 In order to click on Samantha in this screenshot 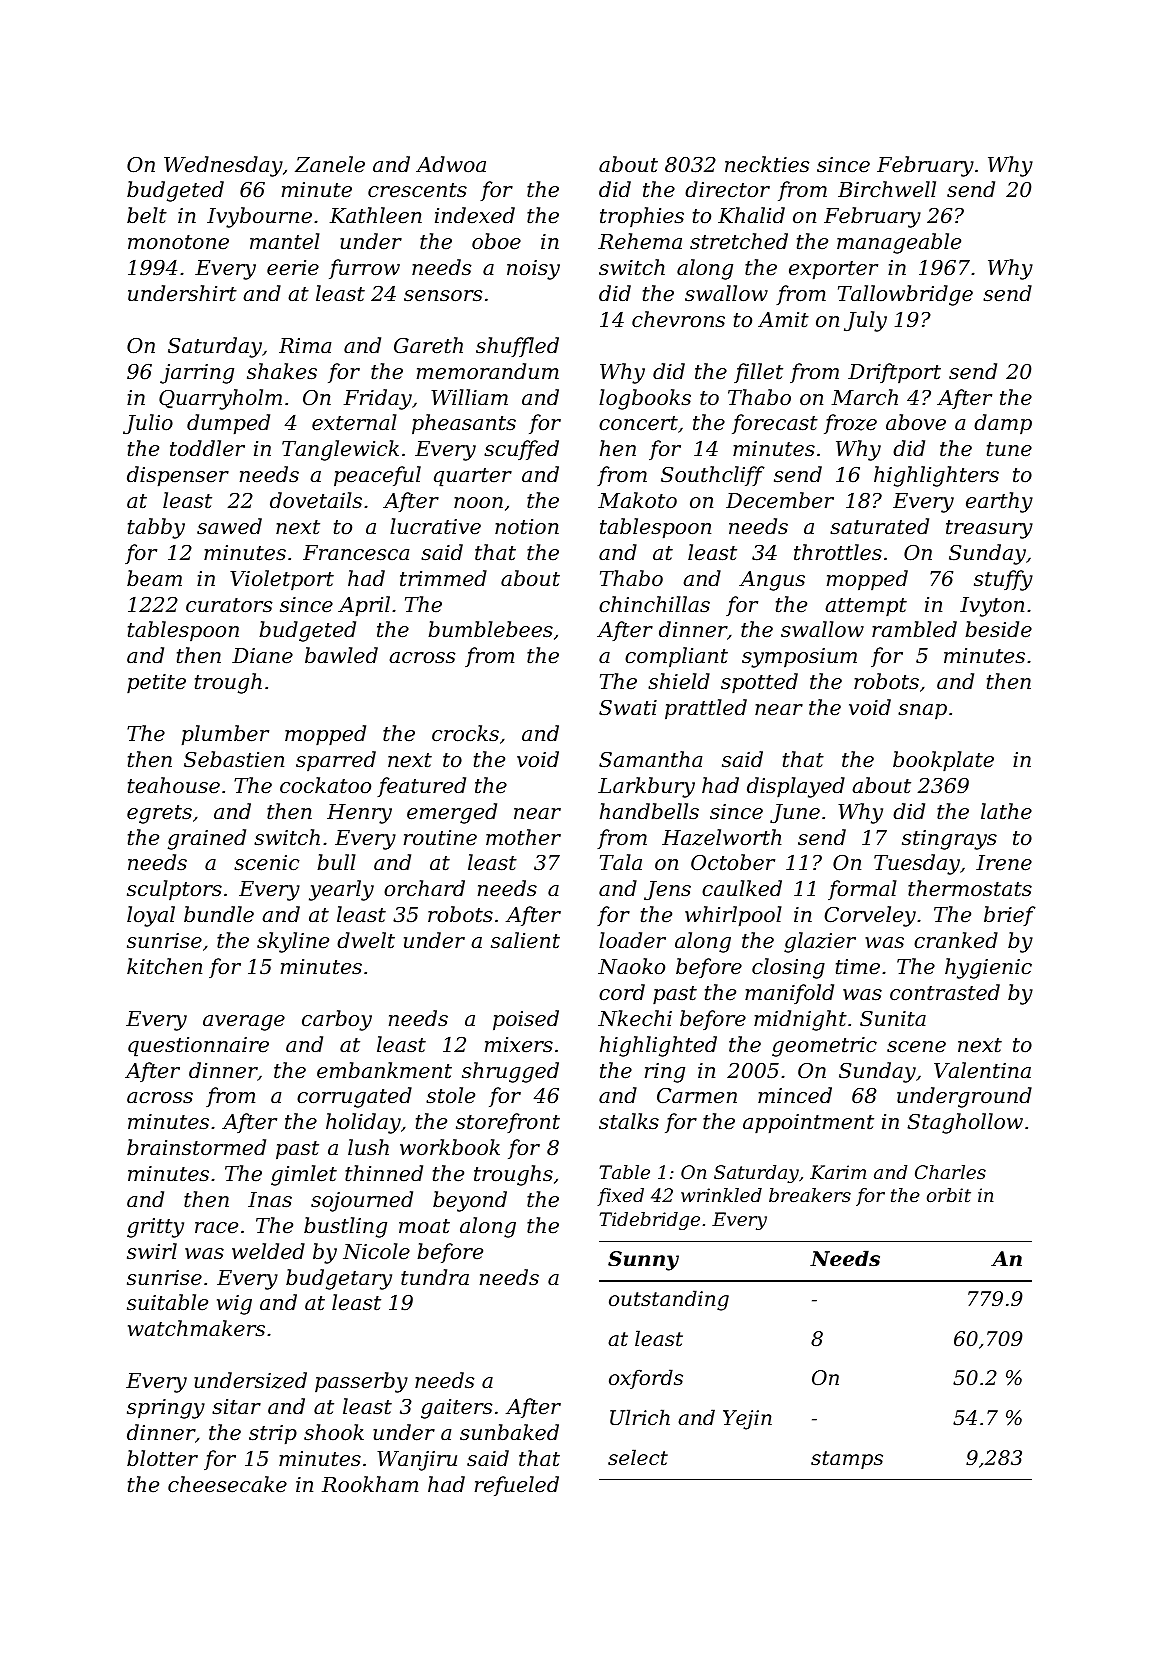, I will do `click(650, 759)`.
